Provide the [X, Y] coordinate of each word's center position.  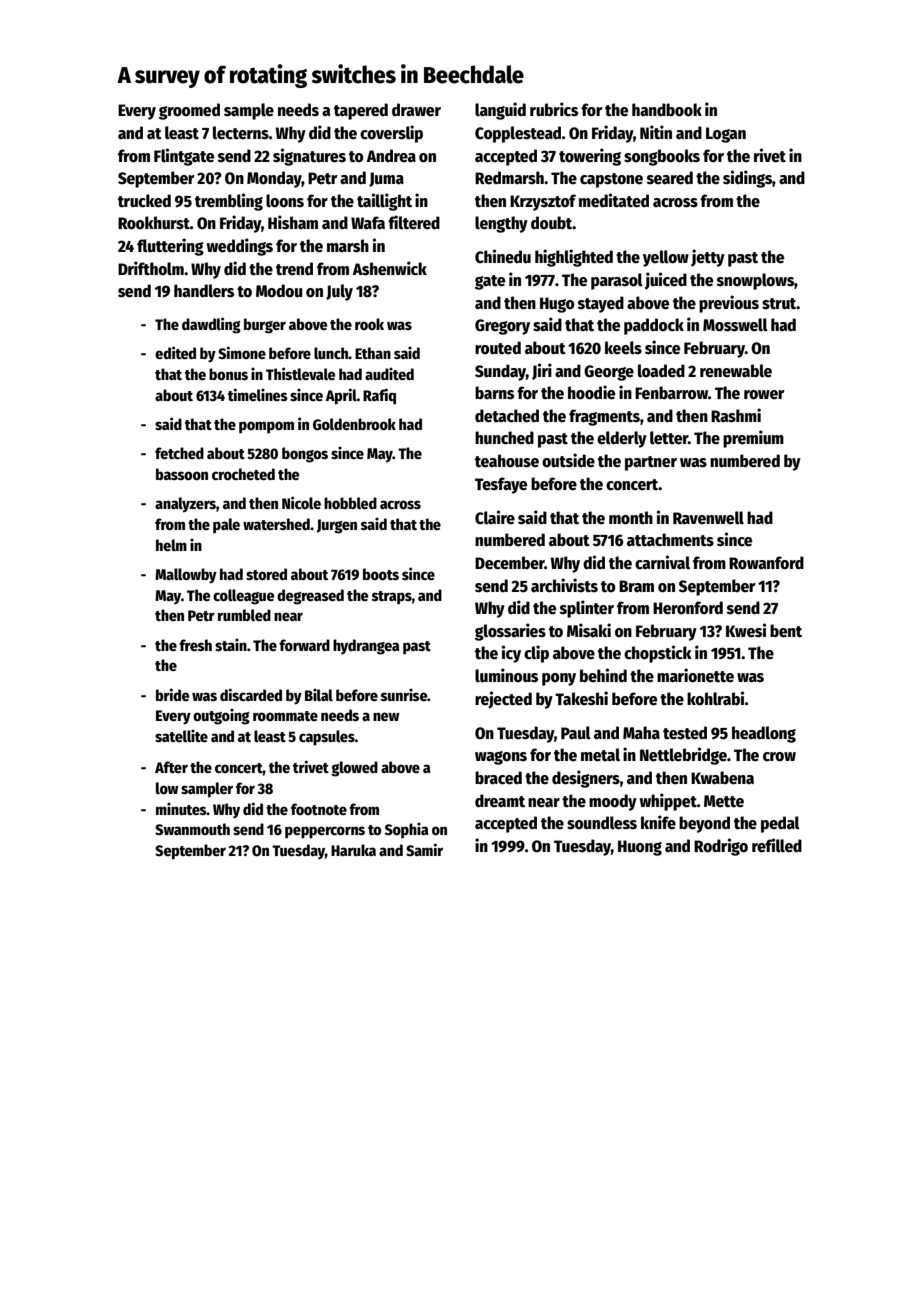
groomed [189, 111]
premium [753, 439]
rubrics [554, 109]
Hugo [557, 305]
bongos [305, 455]
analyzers [185, 505]
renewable [736, 371]
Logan [726, 135]
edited [175, 352]
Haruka [353, 850]
